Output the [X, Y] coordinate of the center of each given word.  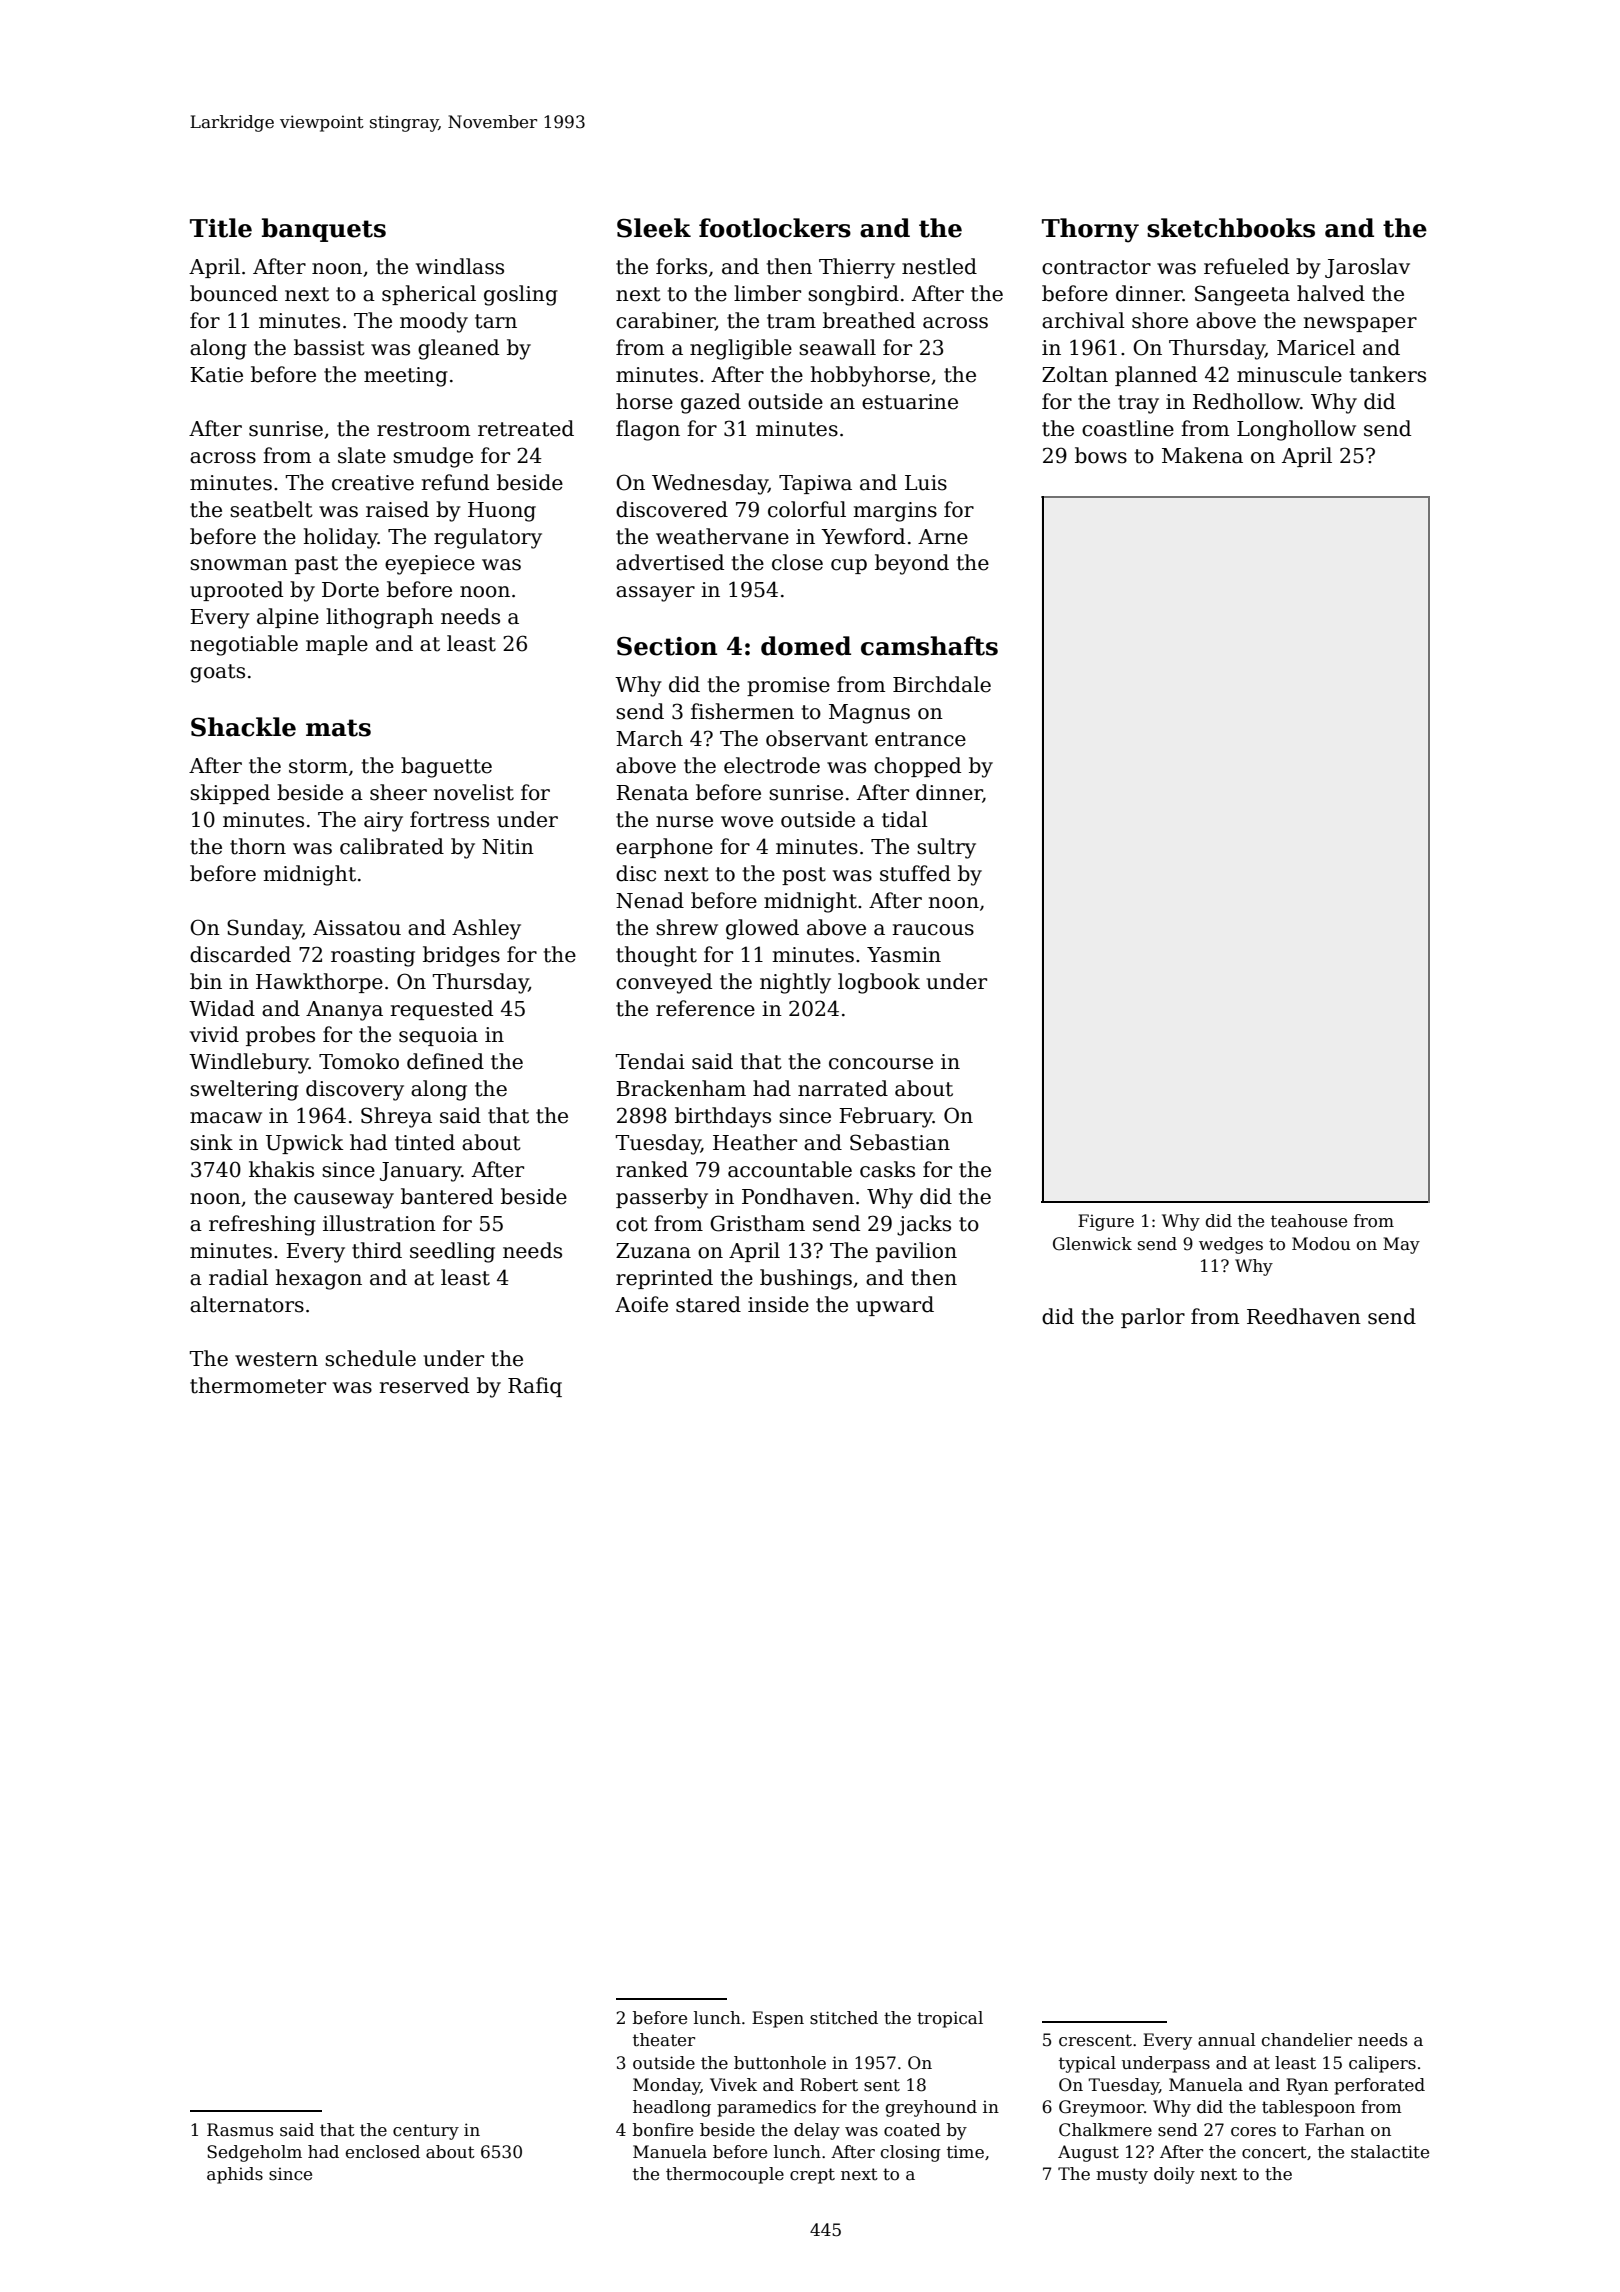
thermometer [258, 1385]
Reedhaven [1304, 1316]
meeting [406, 377]
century [426, 2132]
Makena [1202, 455]
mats [338, 728]
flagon [648, 430]
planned [1156, 376]
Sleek [654, 228]
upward [895, 1306]
